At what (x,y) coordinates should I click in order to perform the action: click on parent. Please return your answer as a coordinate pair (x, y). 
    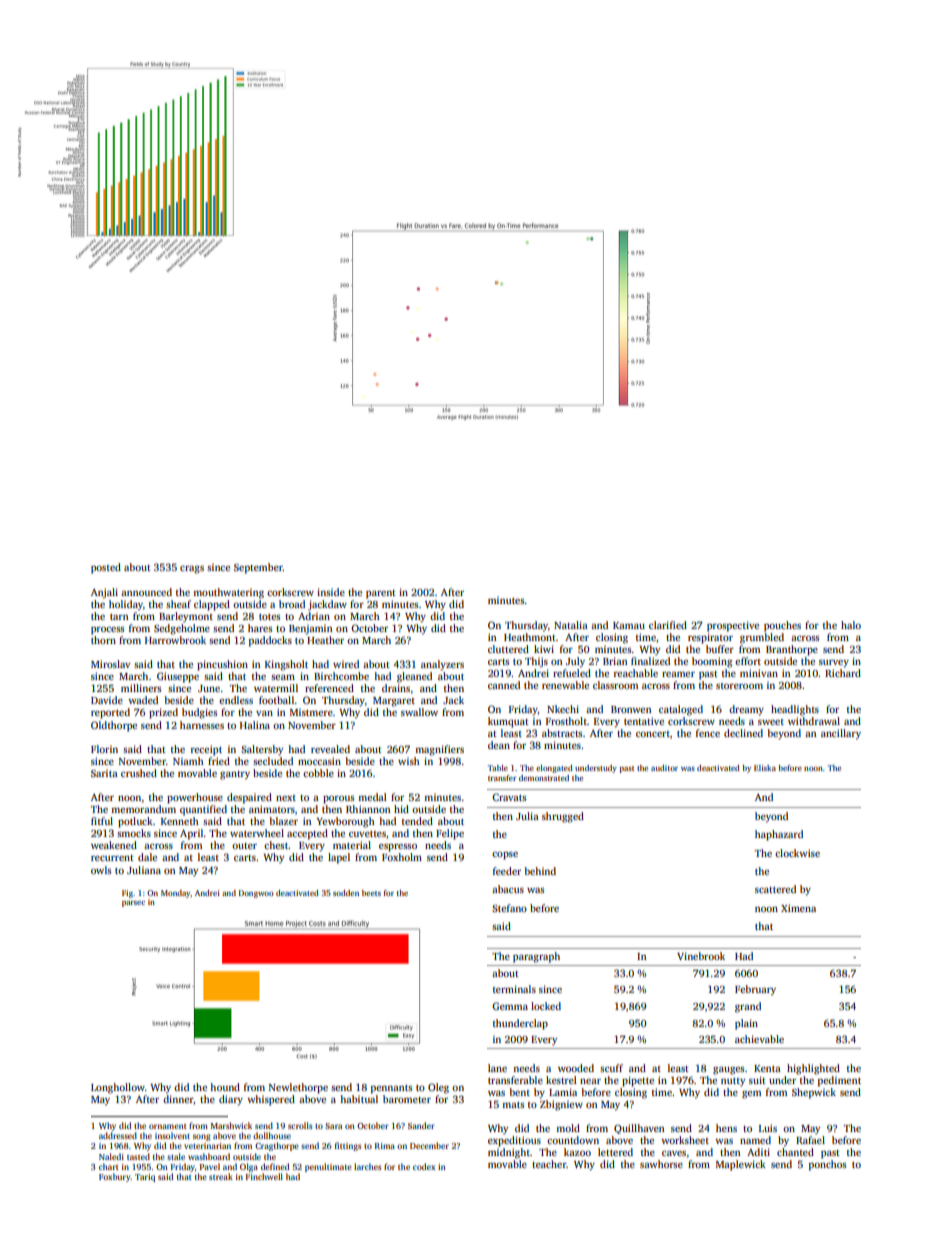
    Looking at the image, I should click on (381, 594).
